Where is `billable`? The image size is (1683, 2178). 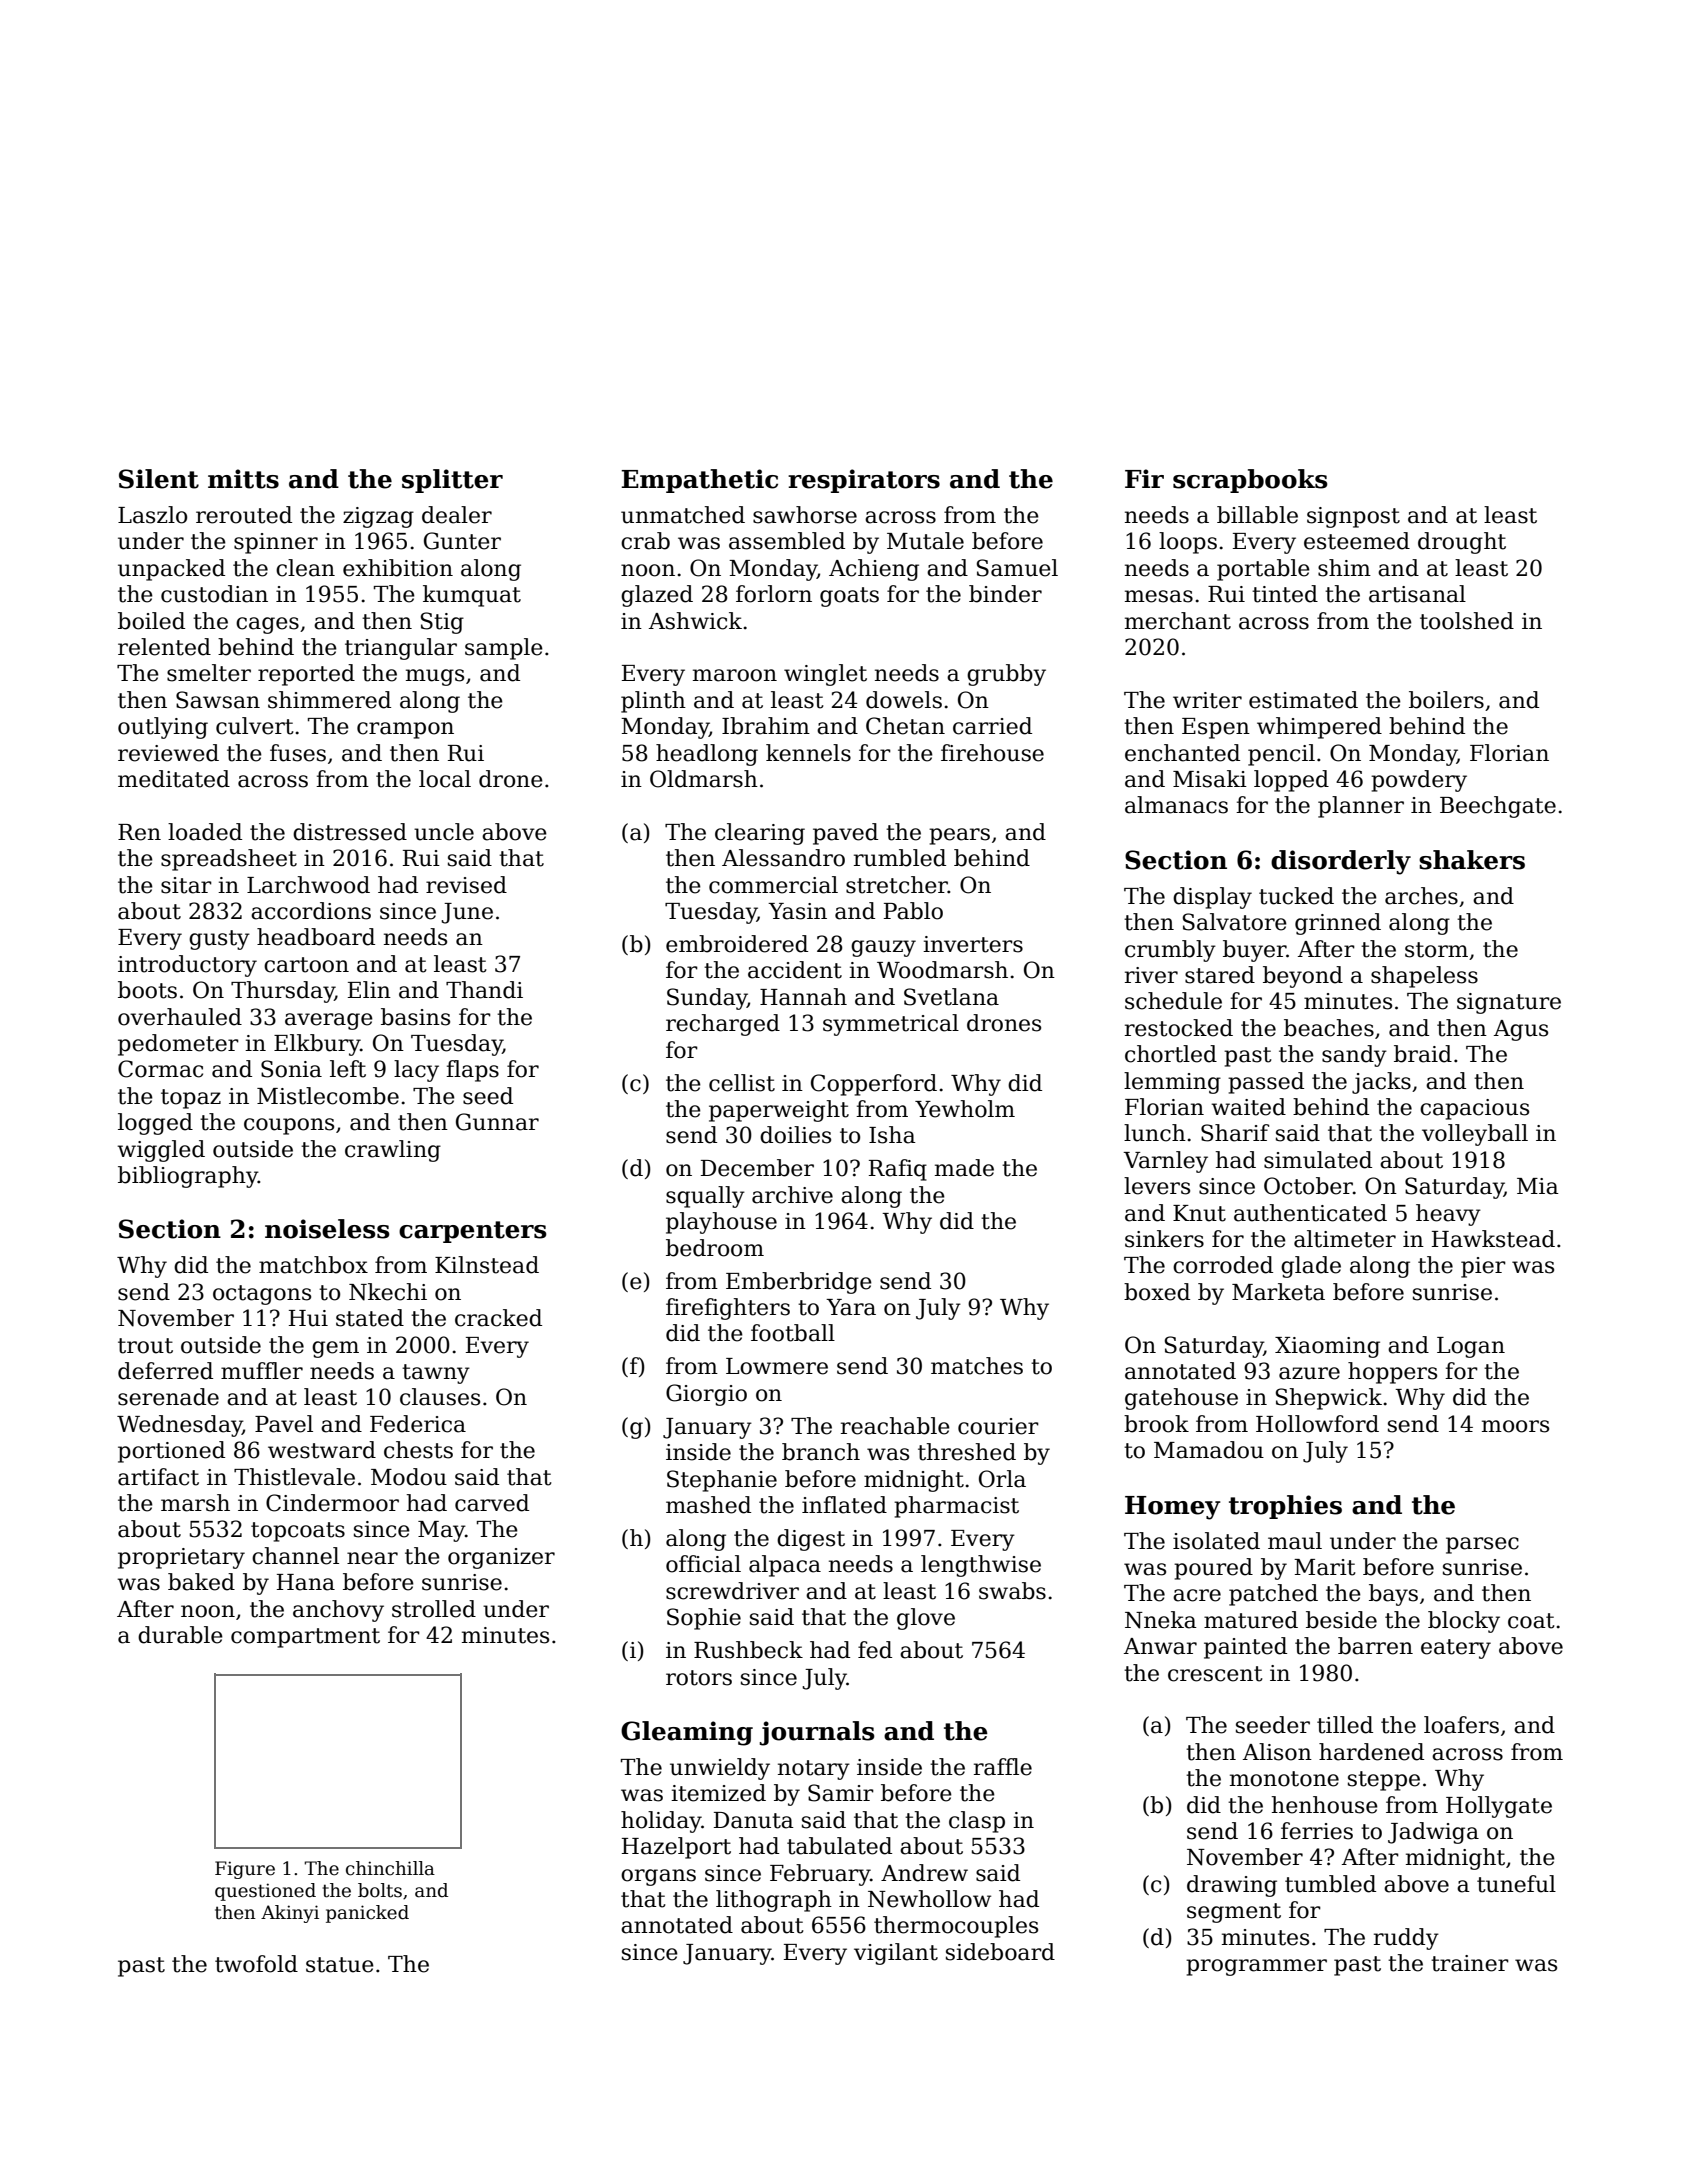 billable is located at coordinates (1257, 515).
